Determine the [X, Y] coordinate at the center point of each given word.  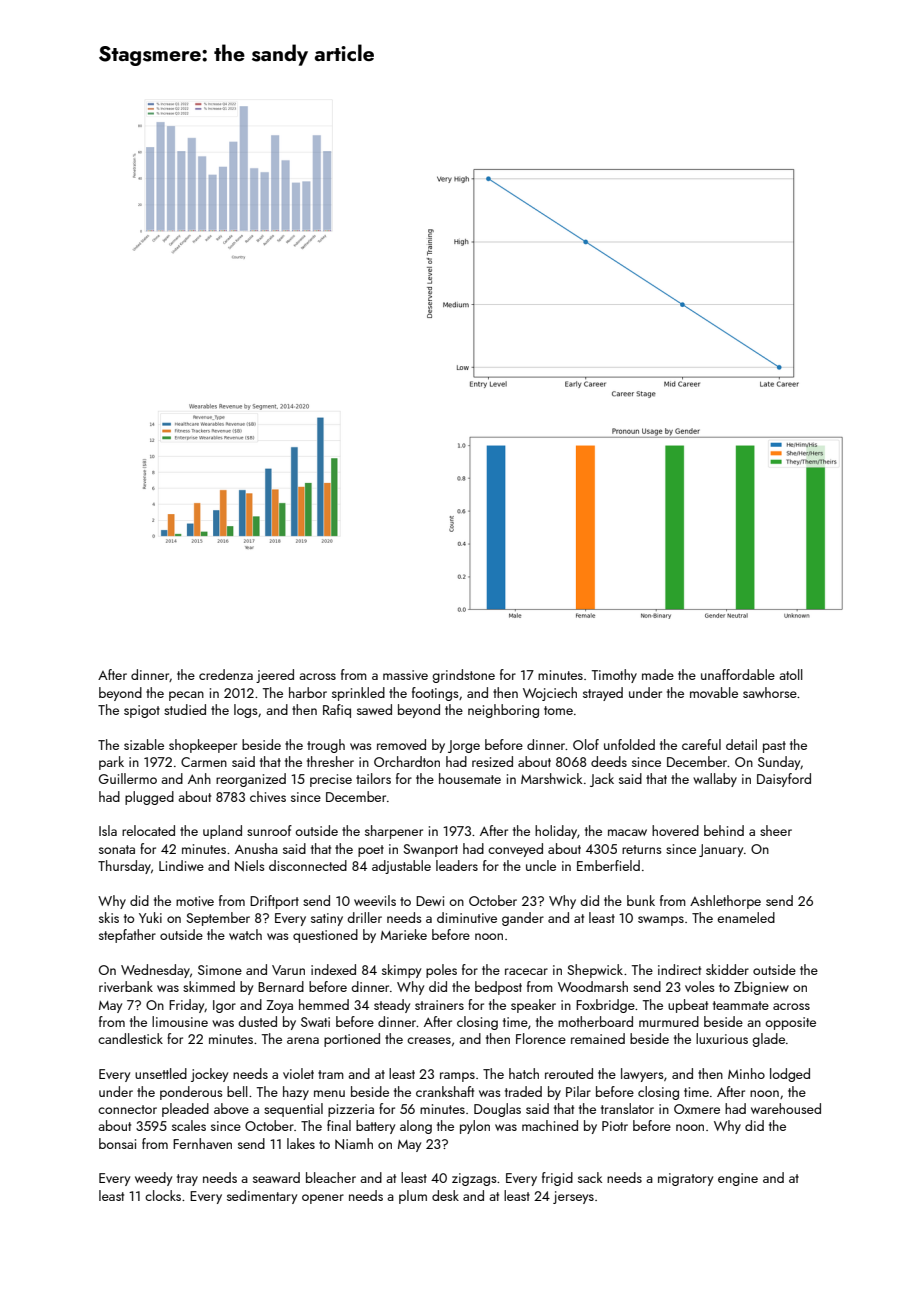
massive [405, 675]
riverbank [126, 986]
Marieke [404, 934]
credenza [226, 674]
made [658, 674]
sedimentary [262, 1197]
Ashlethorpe [725, 902]
